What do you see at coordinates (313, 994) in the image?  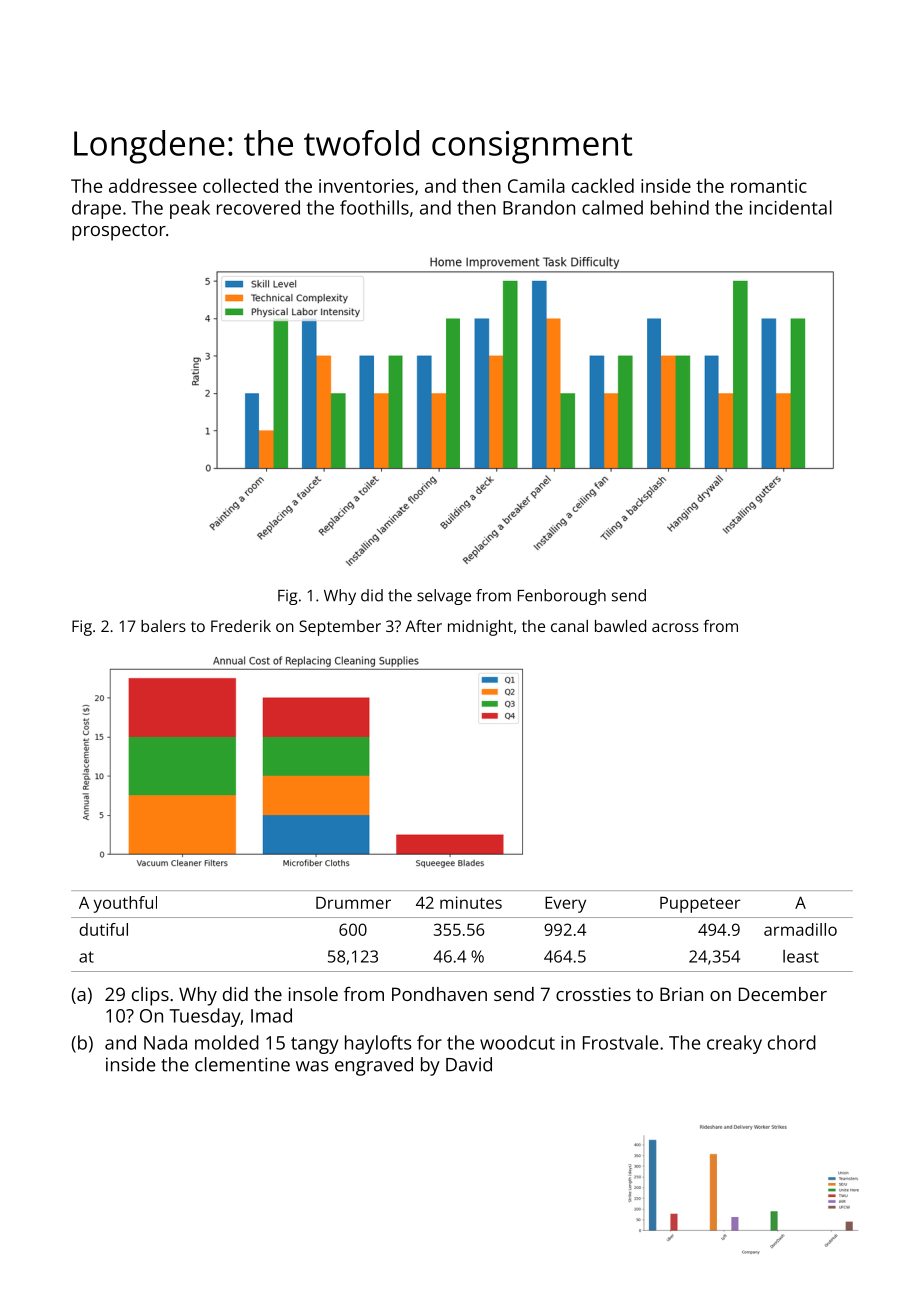 I see `insole` at bounding box center [313, 994].
